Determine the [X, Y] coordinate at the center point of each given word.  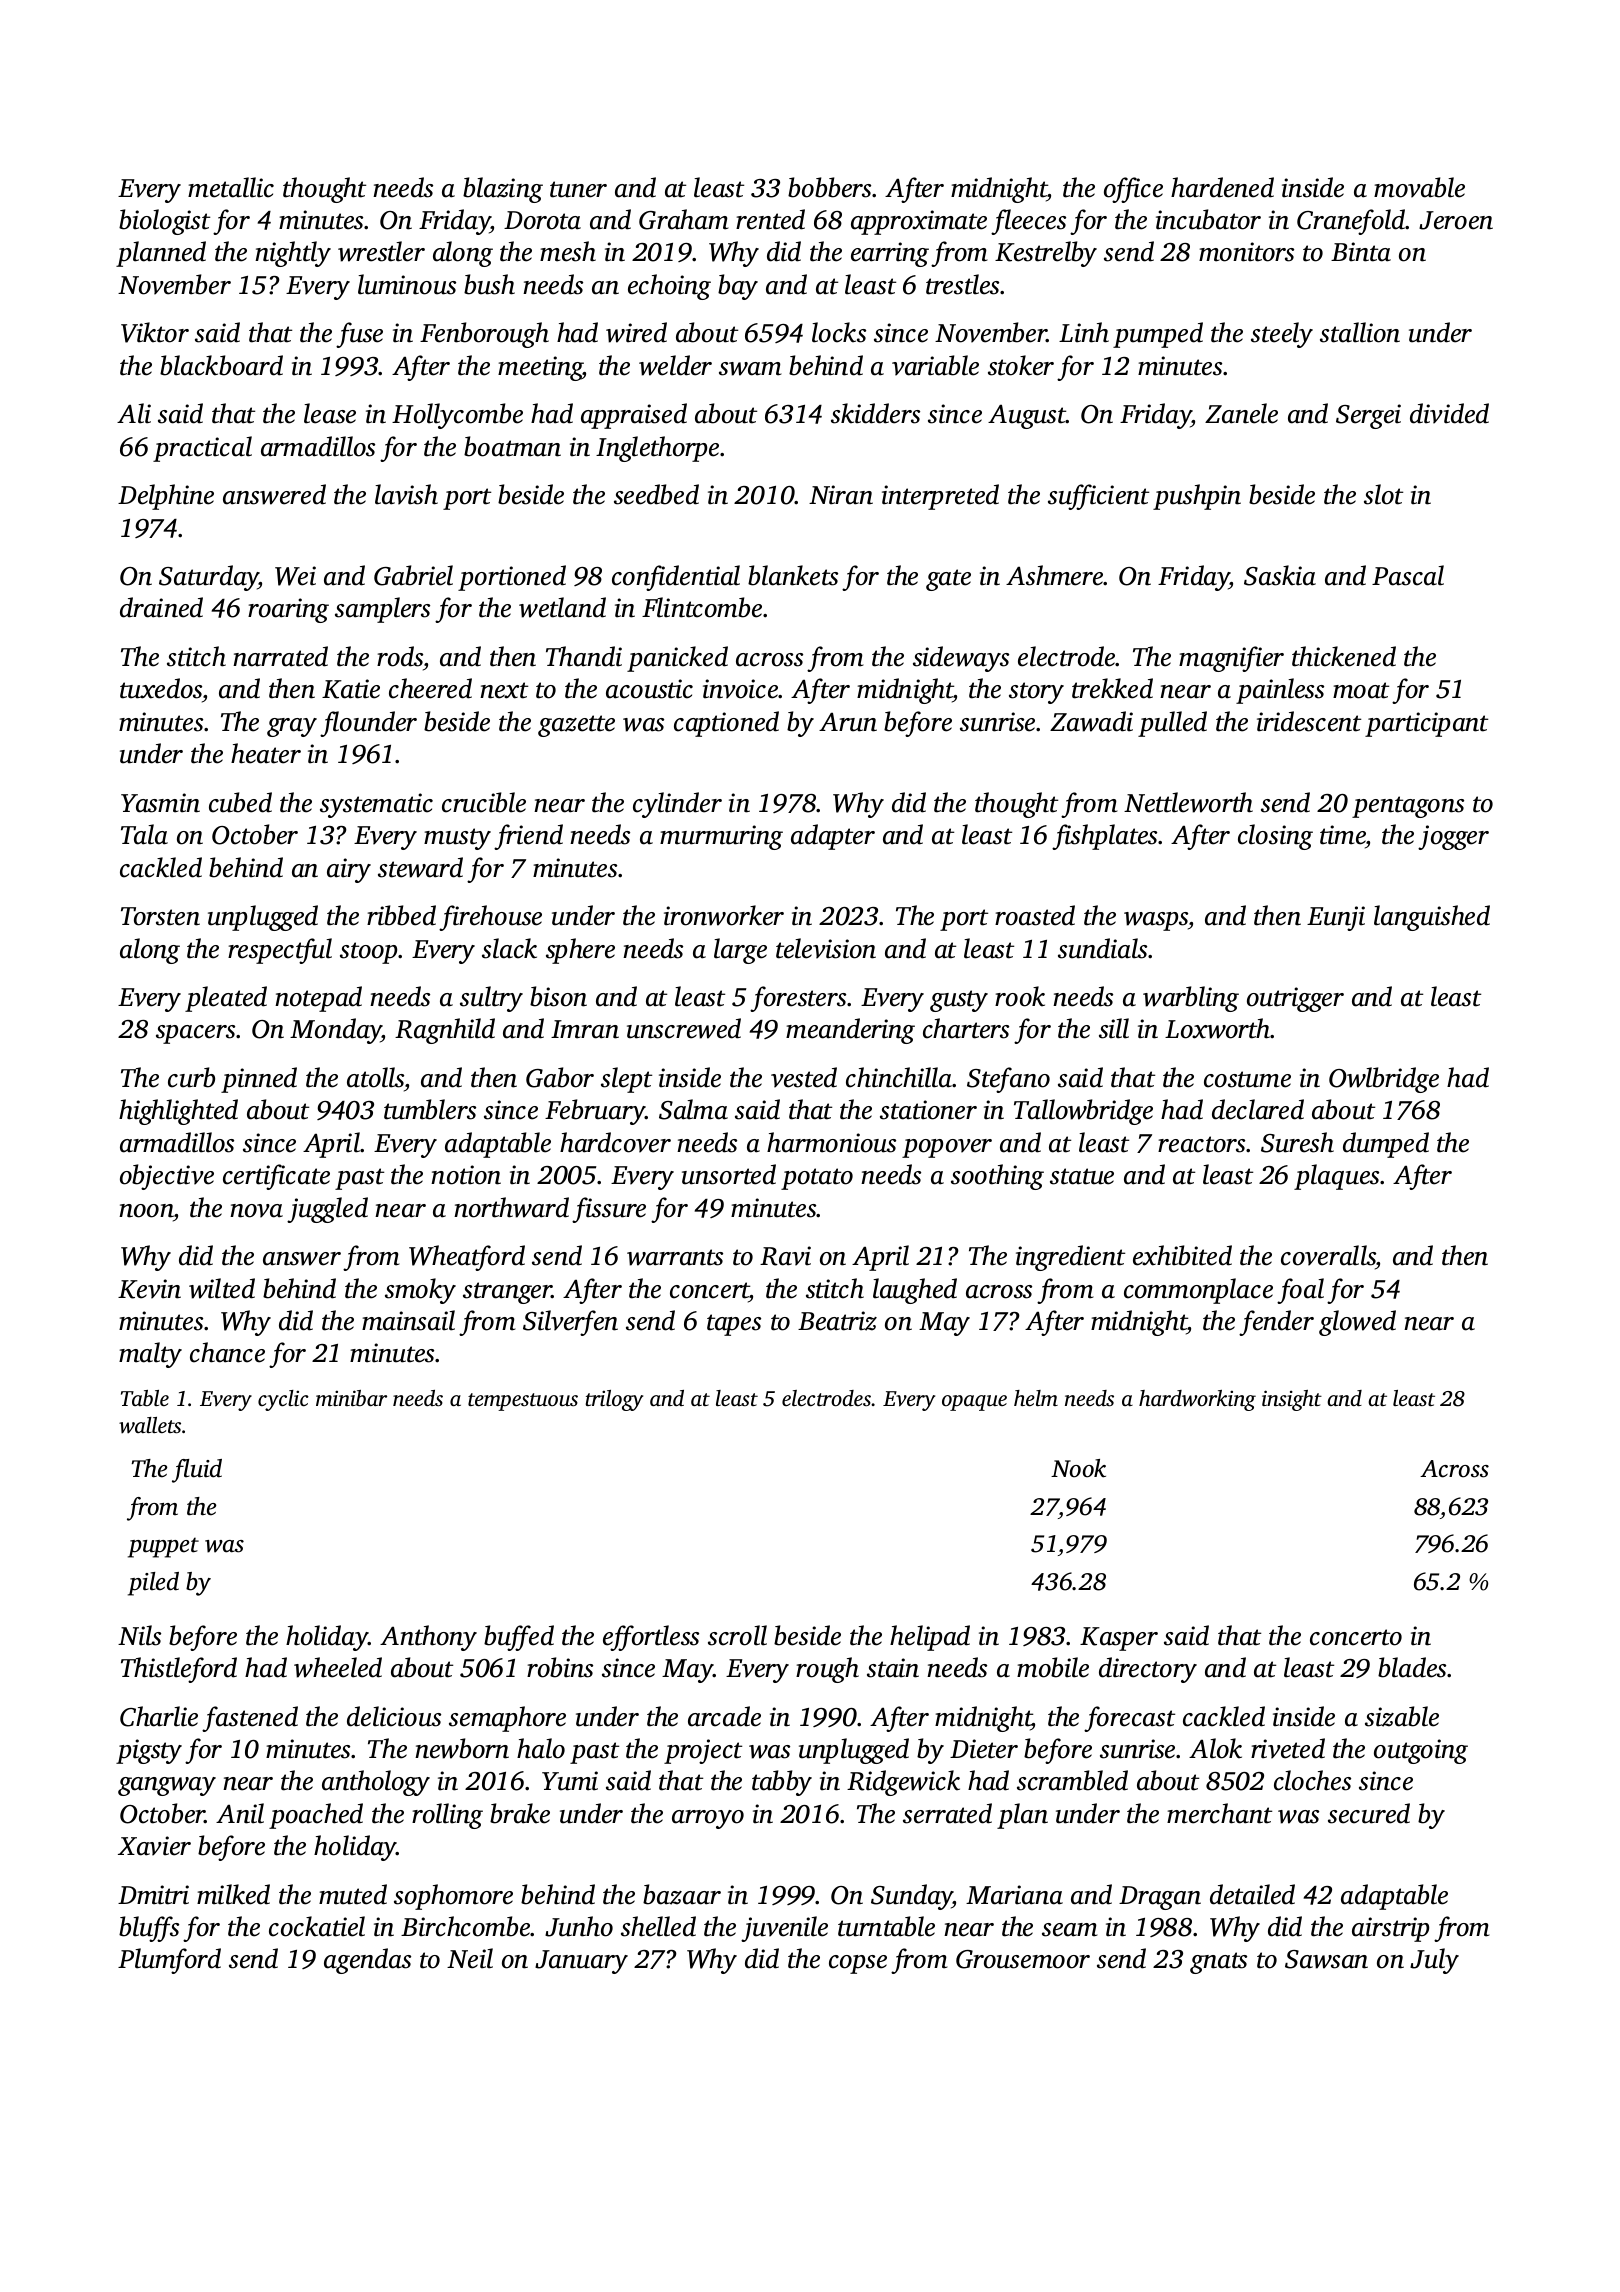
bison [558, 996]
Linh [1084, 332]
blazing [503, 190]
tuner [578, 189]
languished [1432, 918]
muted [353, 1894]
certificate [276, 1177]
